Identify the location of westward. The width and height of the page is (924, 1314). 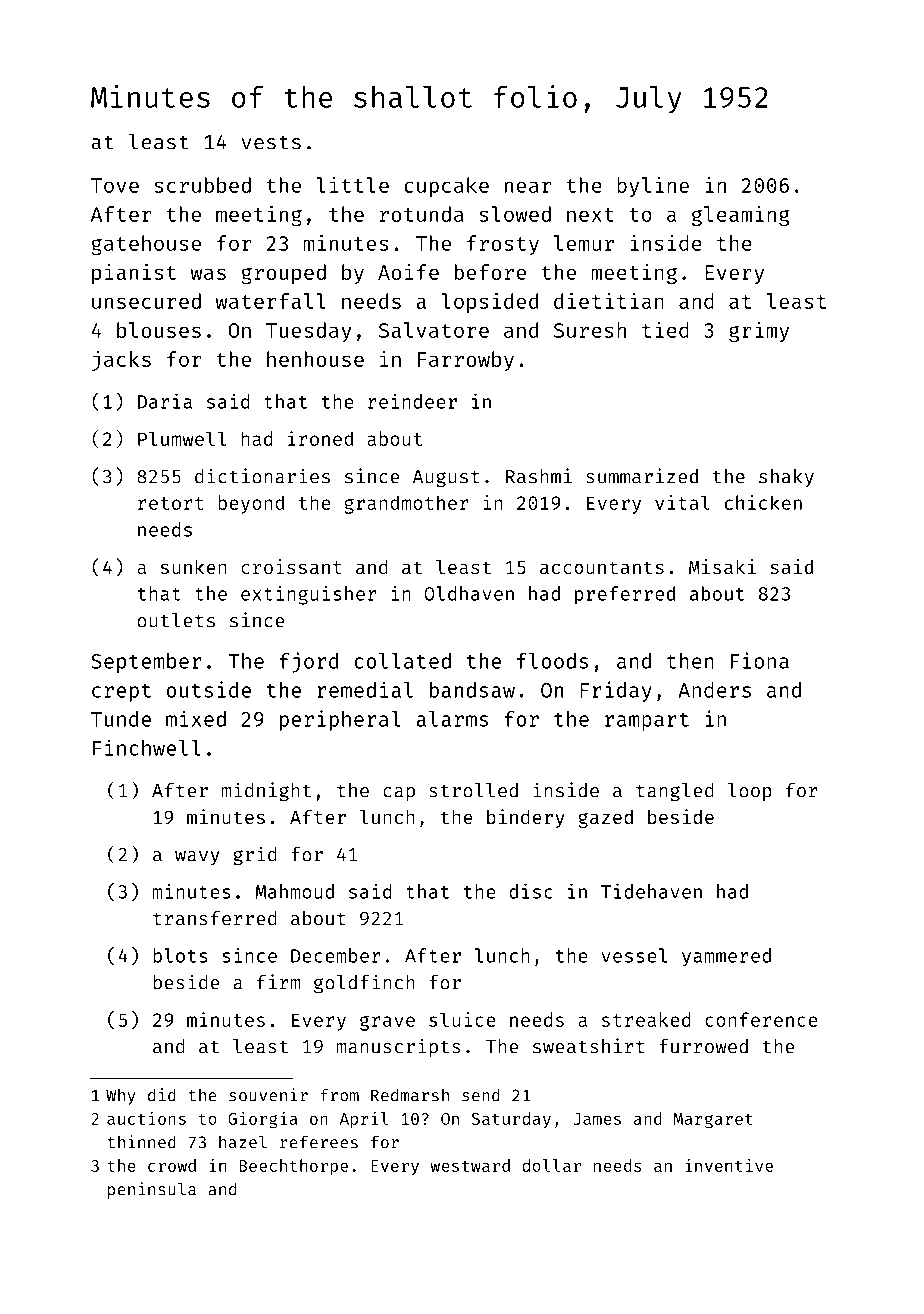
(470, 1165).
